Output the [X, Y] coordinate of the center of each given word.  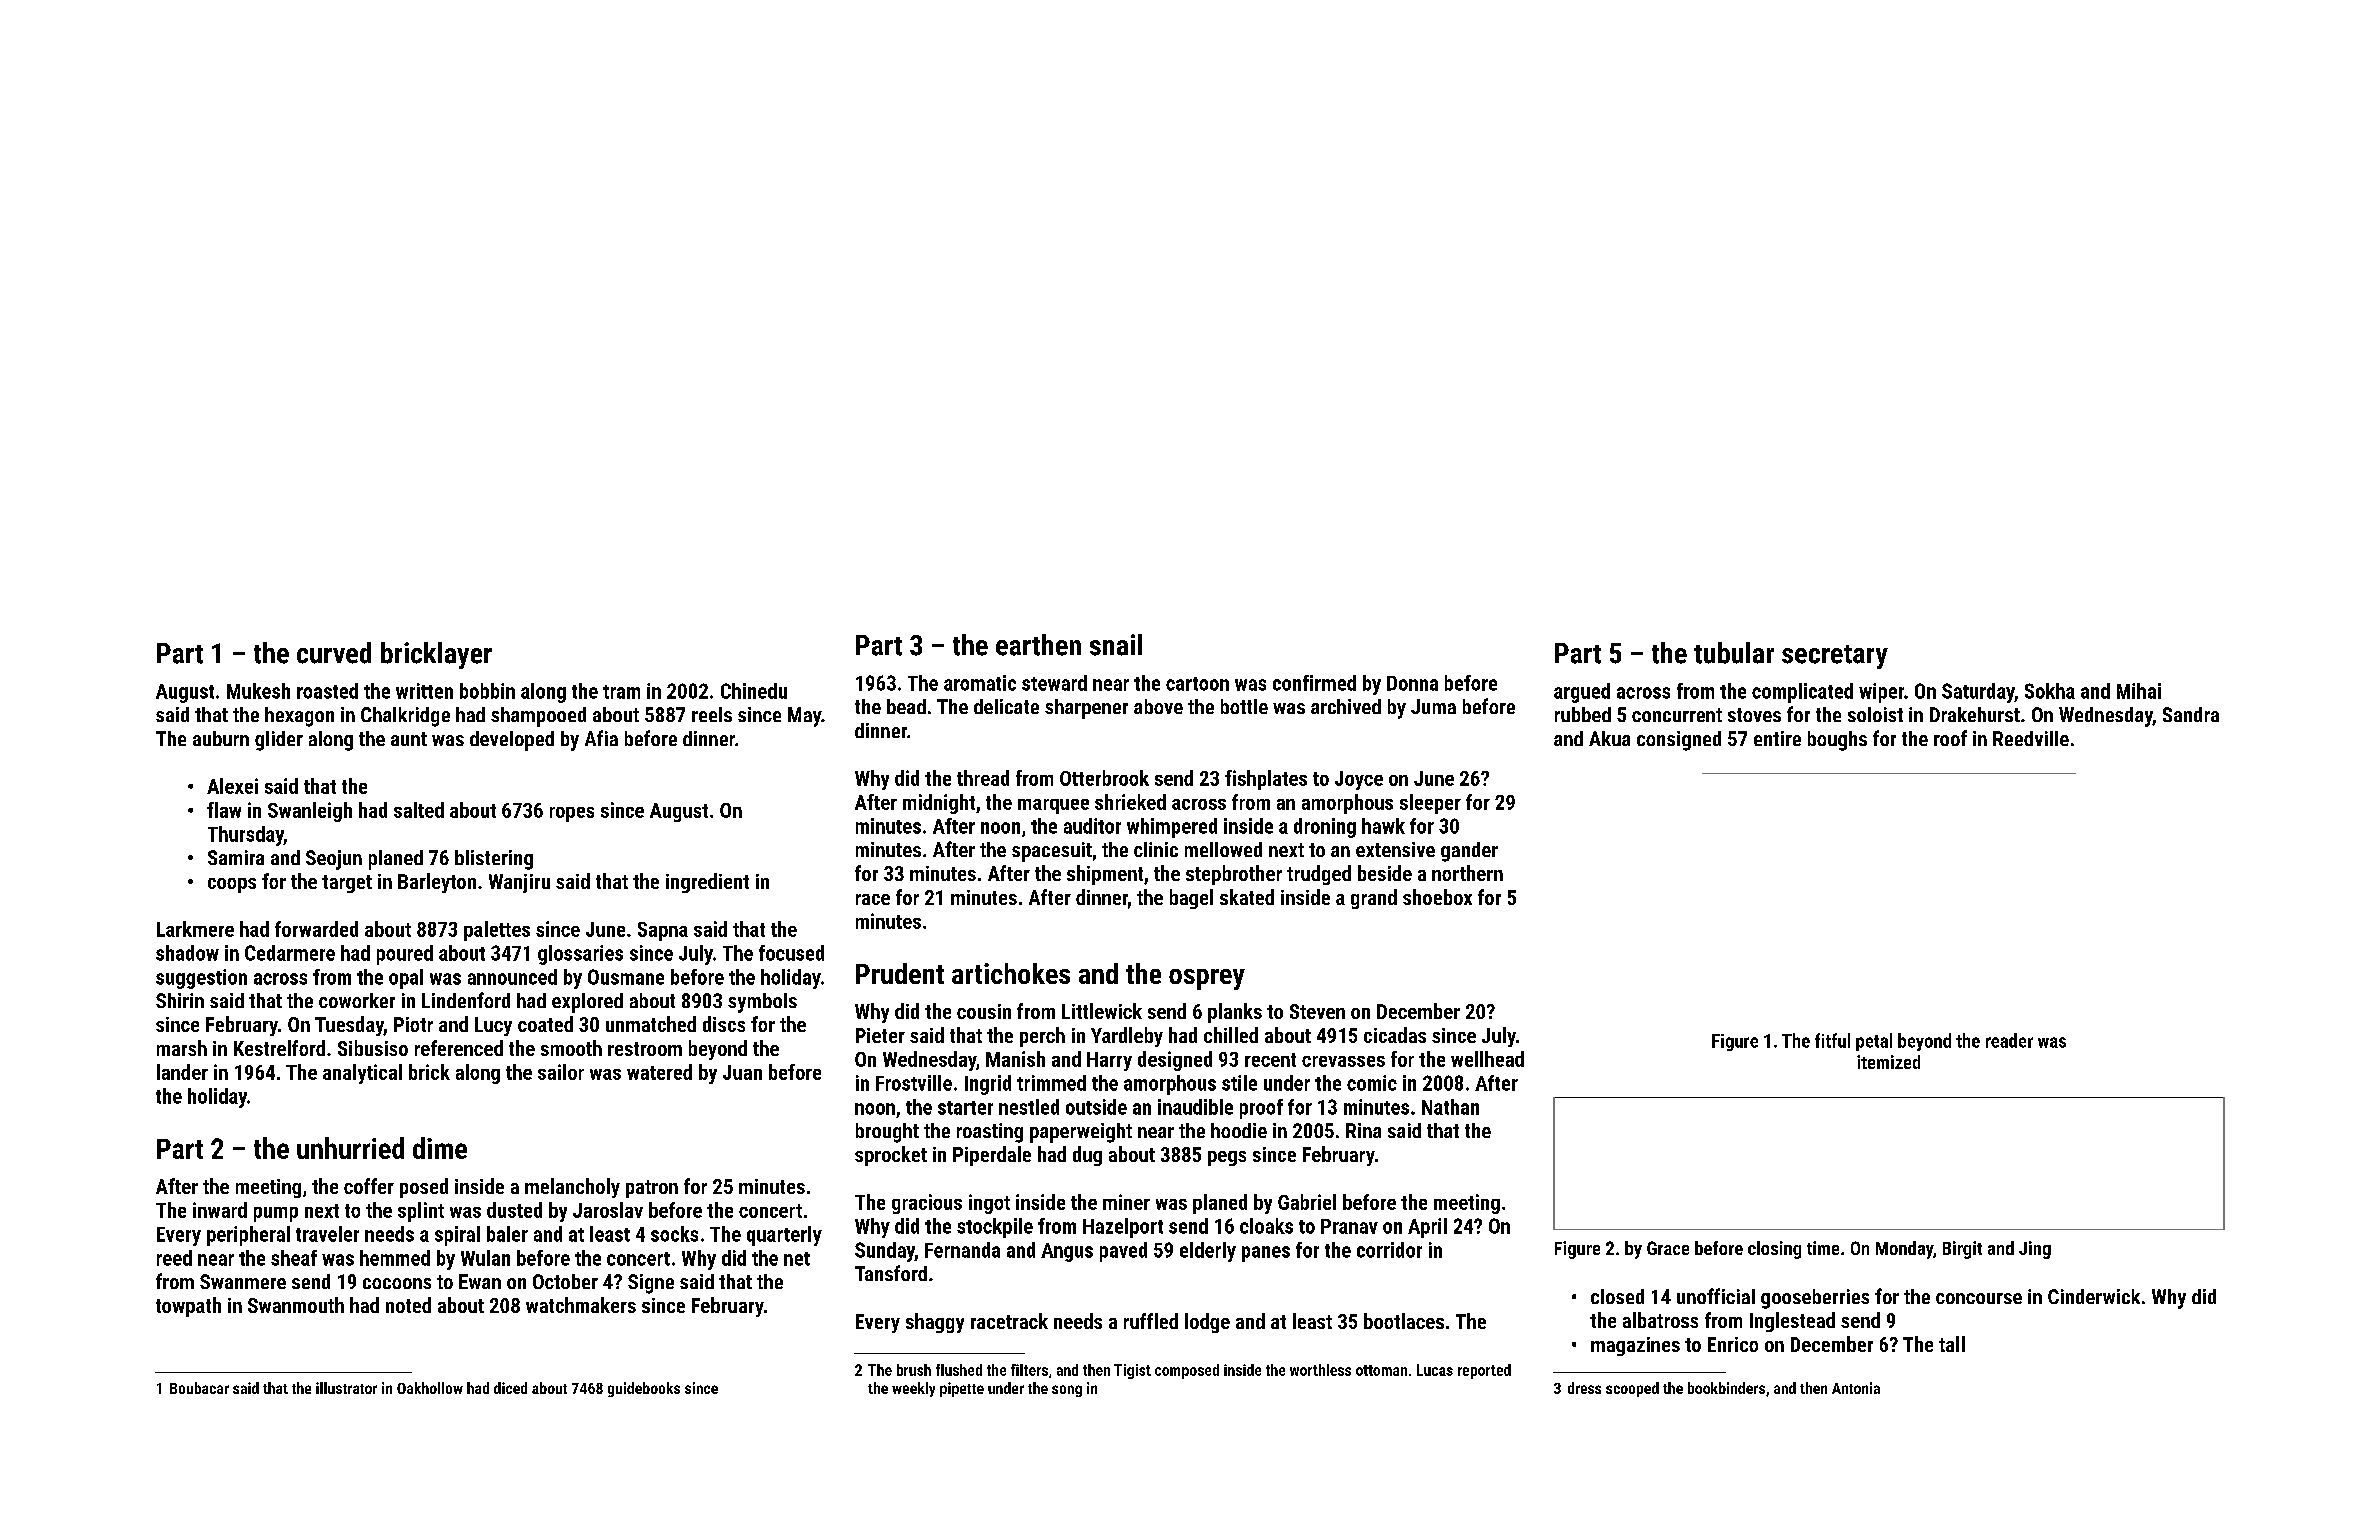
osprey [1207, 979]
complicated [1802, 693]
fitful [1832, 1040]
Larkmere [195, 929]
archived [1346, 706]
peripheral [248, 1236]
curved [334, 653]
